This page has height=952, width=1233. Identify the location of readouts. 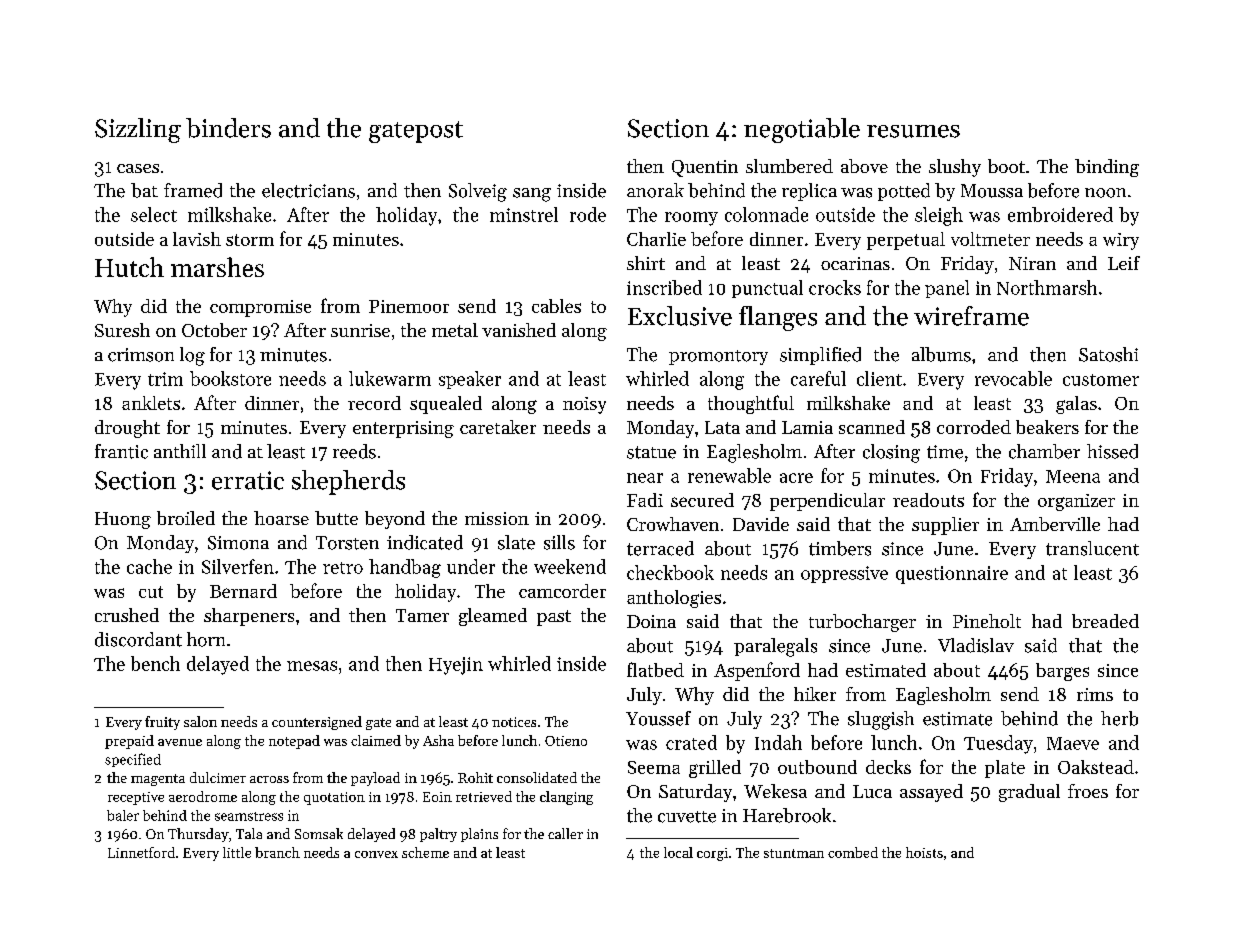
(928, 500).
